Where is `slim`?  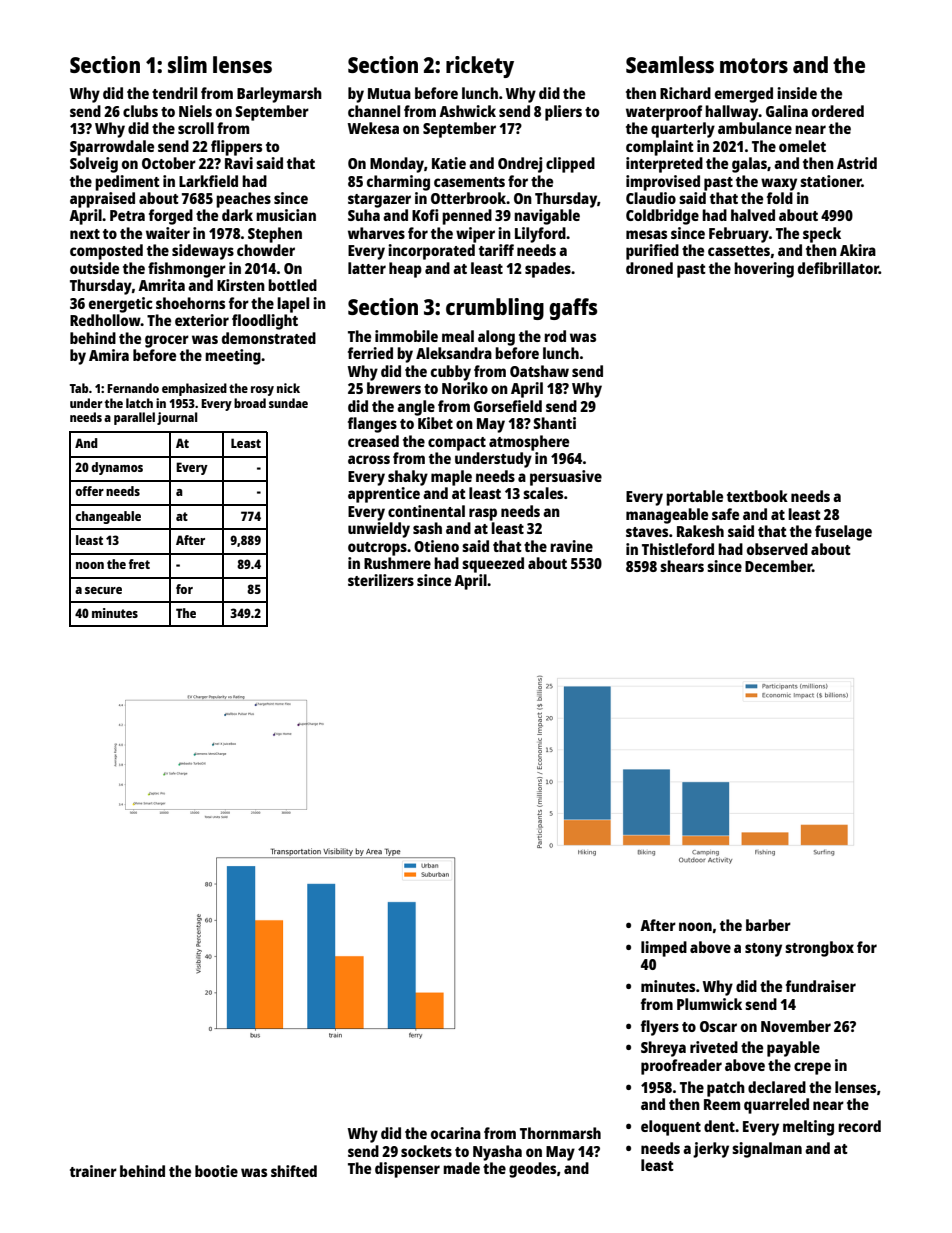
slim is located at coordinates (187, 64).
